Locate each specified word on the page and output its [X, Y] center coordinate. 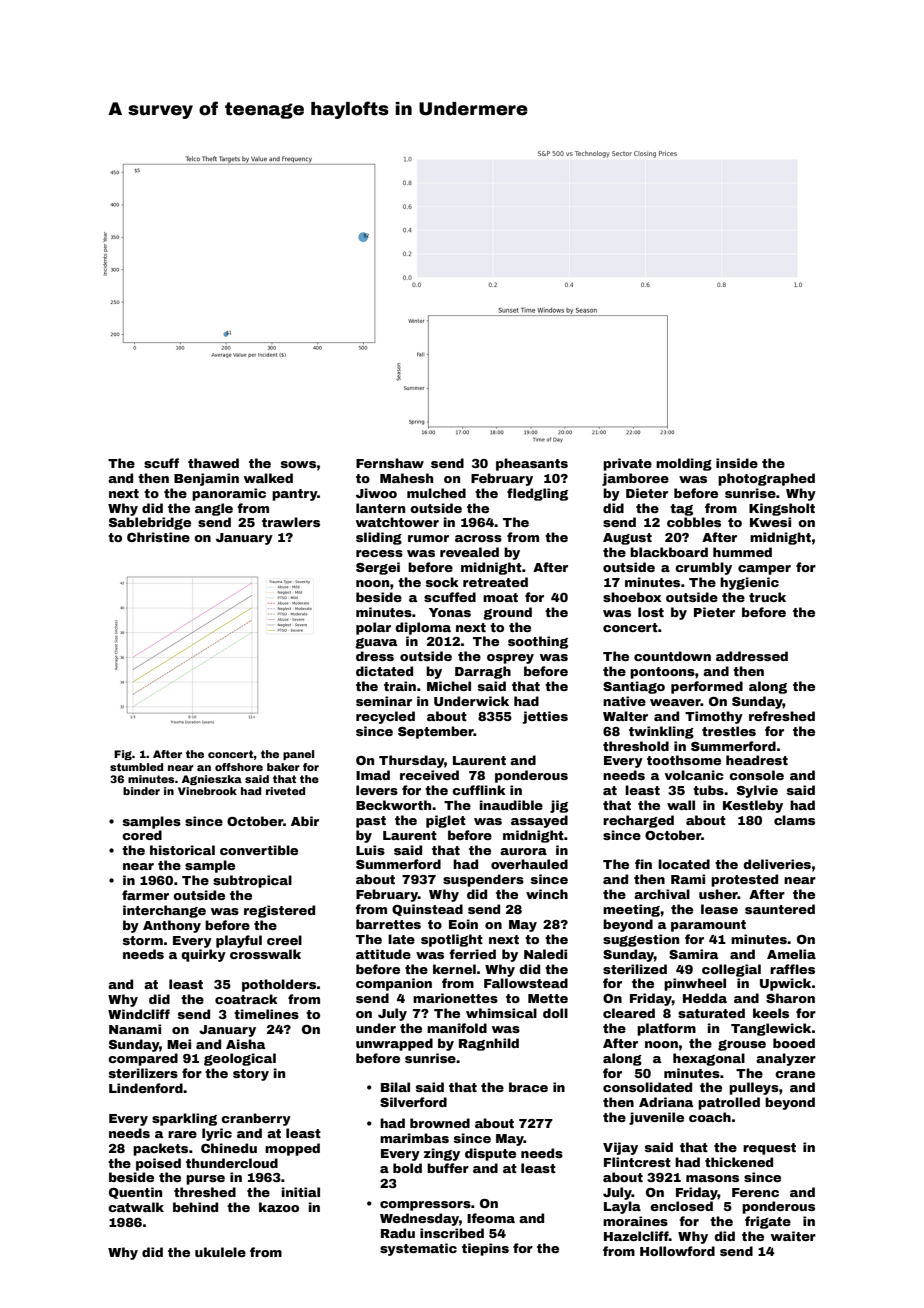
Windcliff [139, 1014]
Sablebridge [150, 523]
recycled [385, 717]
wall [681, 805]
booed [794, 1043]
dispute [490, 1154]
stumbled [136, 767]
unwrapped [394, 1044]
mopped [292, 1149]
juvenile [656, 1118]
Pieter [714, 612]
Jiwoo [376, 493]
